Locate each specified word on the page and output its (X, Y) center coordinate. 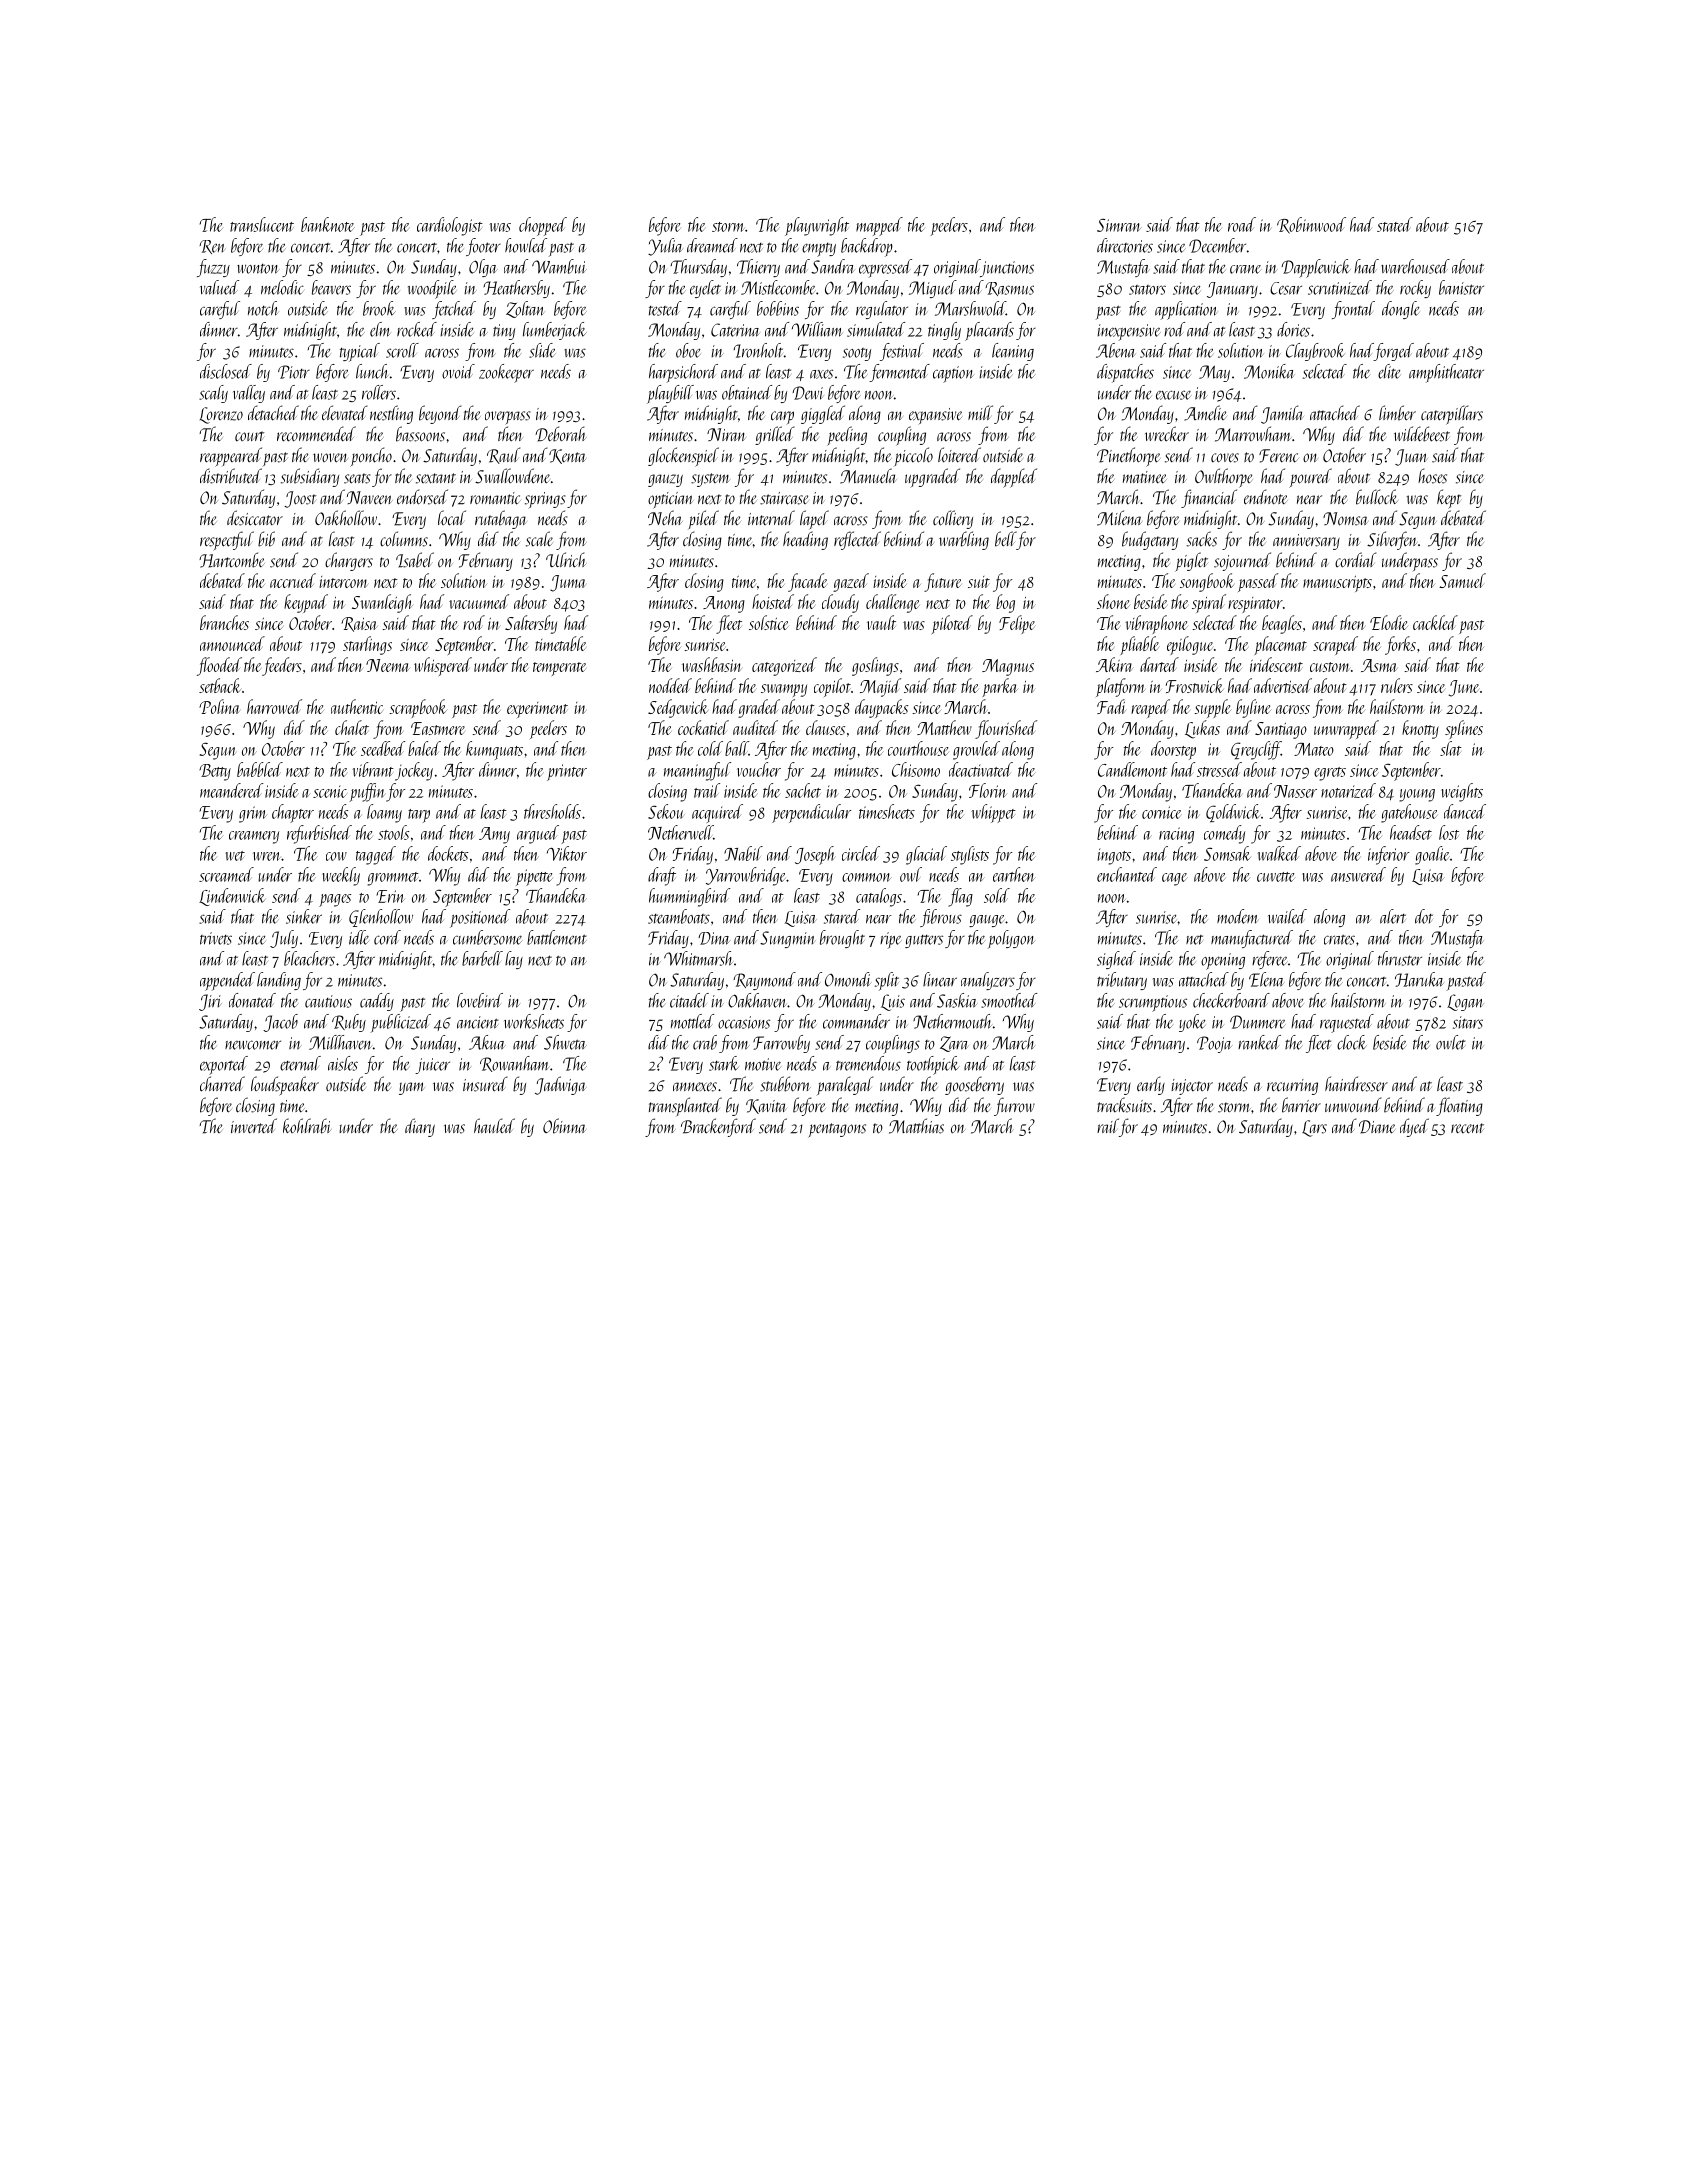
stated (1395, 224)
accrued (293, 580)
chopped (543, 226)
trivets (216, 938)
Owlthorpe (1224, 478)
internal (771, 517)
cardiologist (450, 226)
